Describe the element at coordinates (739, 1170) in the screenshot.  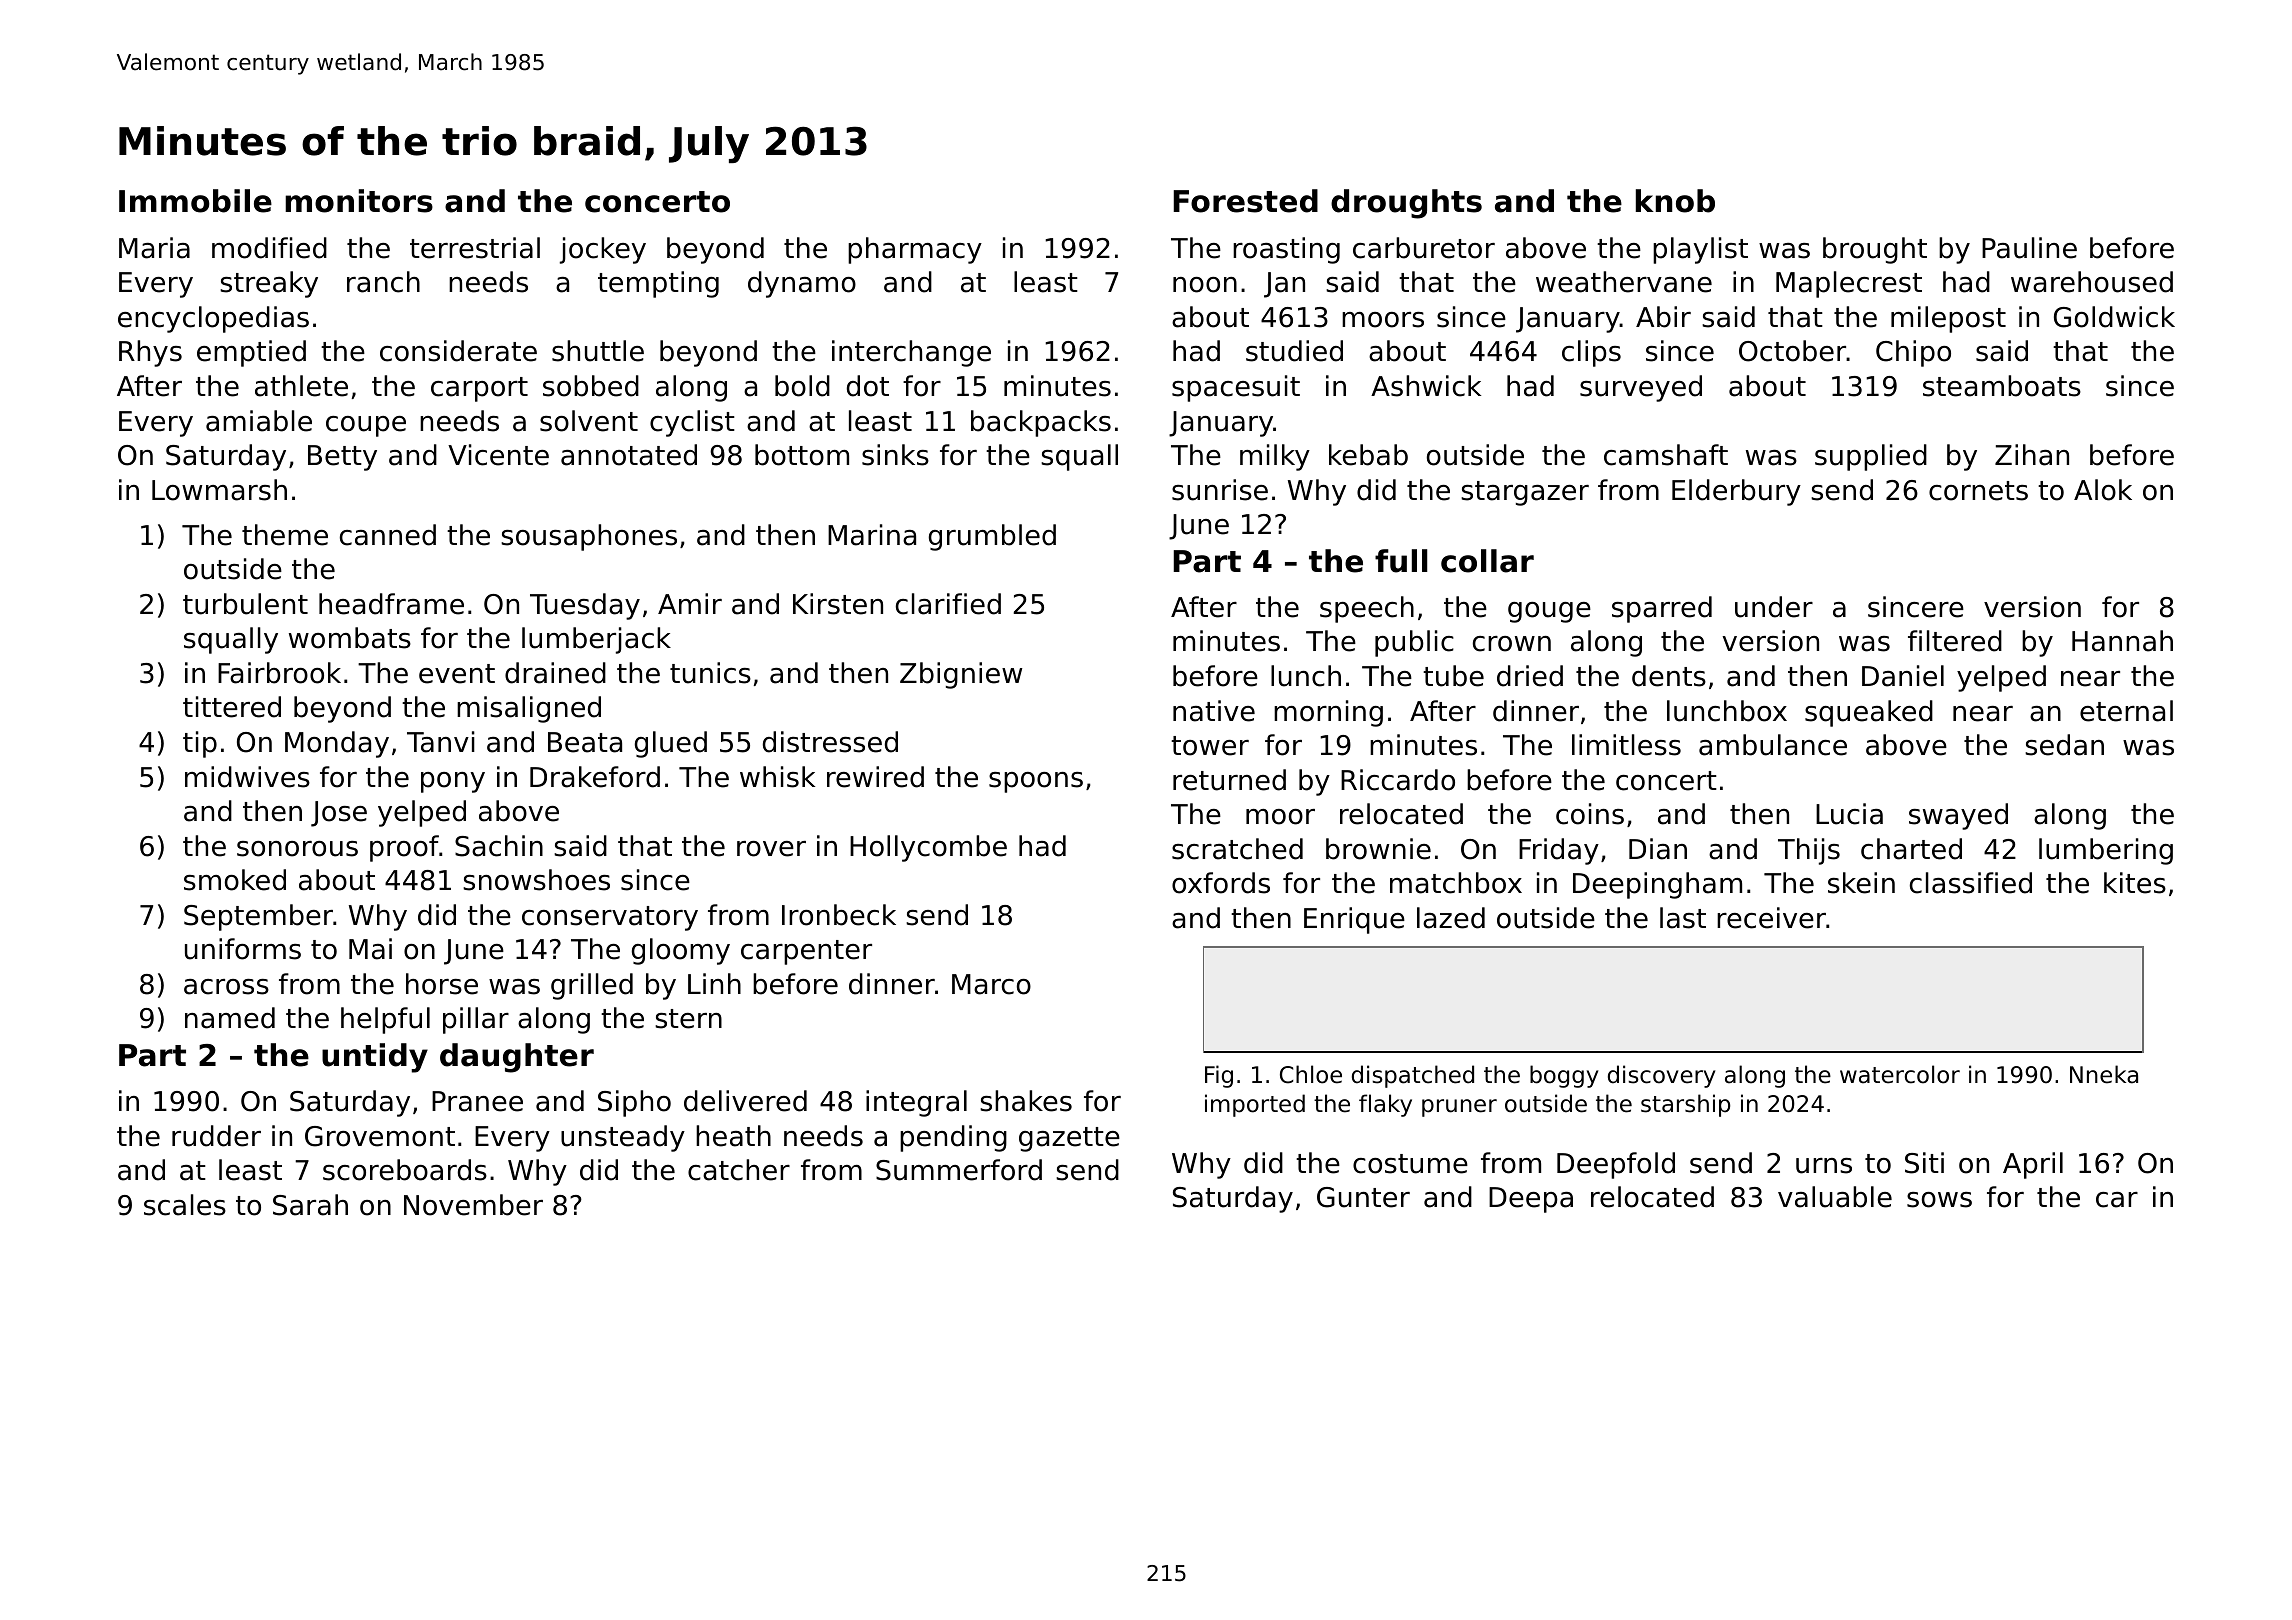
I see `catcher` at that location.
